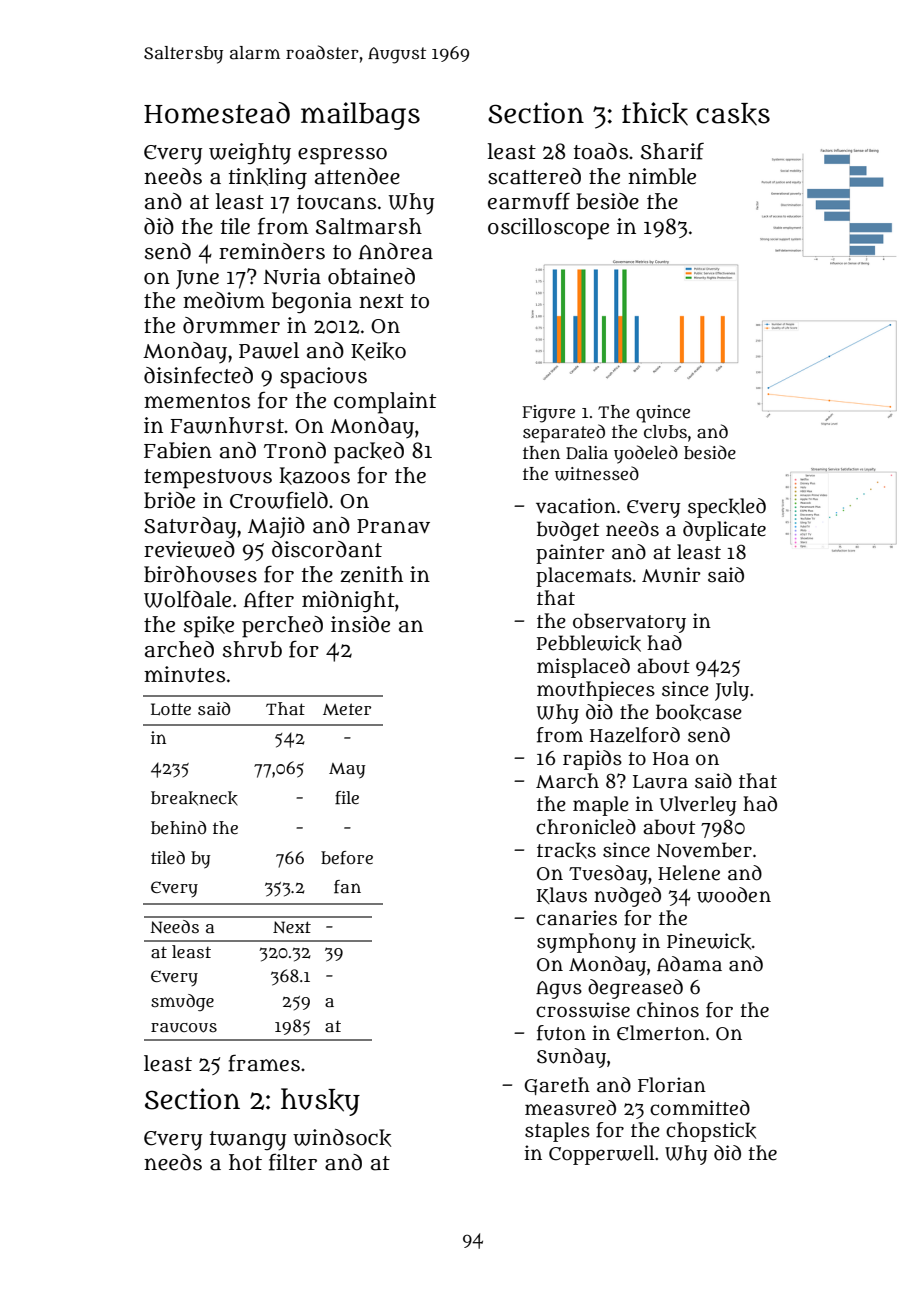 This screenshot has height=1311, width=924. I want to click on quince, so click(663, 414).
